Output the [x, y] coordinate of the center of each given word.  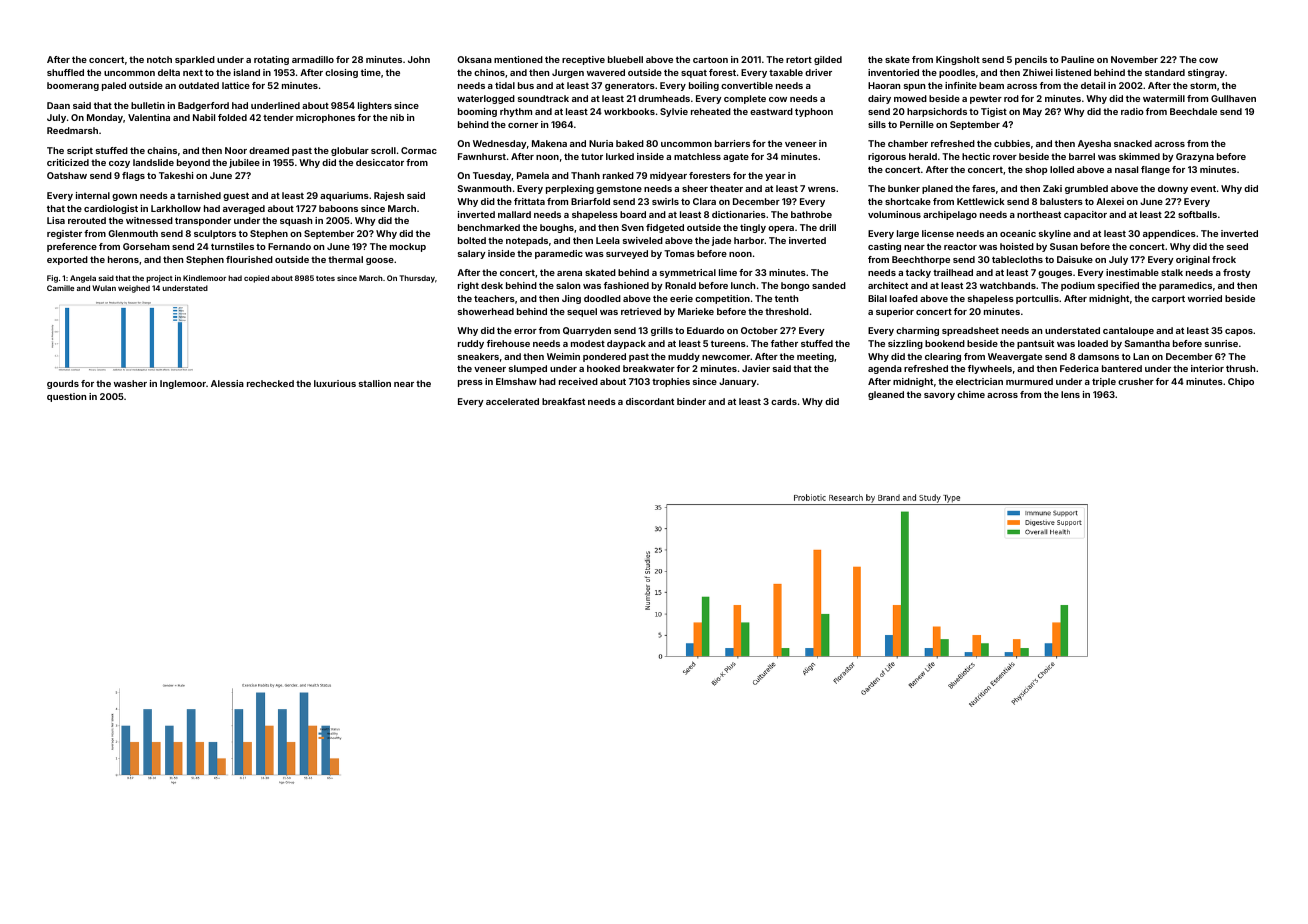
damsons [1098, 356]
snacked [1133, 143]
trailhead [953, 272]
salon [568, 285]
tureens [728, 343]
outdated [199, 85]
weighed [134, 289]
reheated [711, 111]
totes [325, 278]
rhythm [516, 112]
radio [1132, 111]
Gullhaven [1233, 98]
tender [278, 117]
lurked [620, 156]
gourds [63, 384]
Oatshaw [67, 175]
